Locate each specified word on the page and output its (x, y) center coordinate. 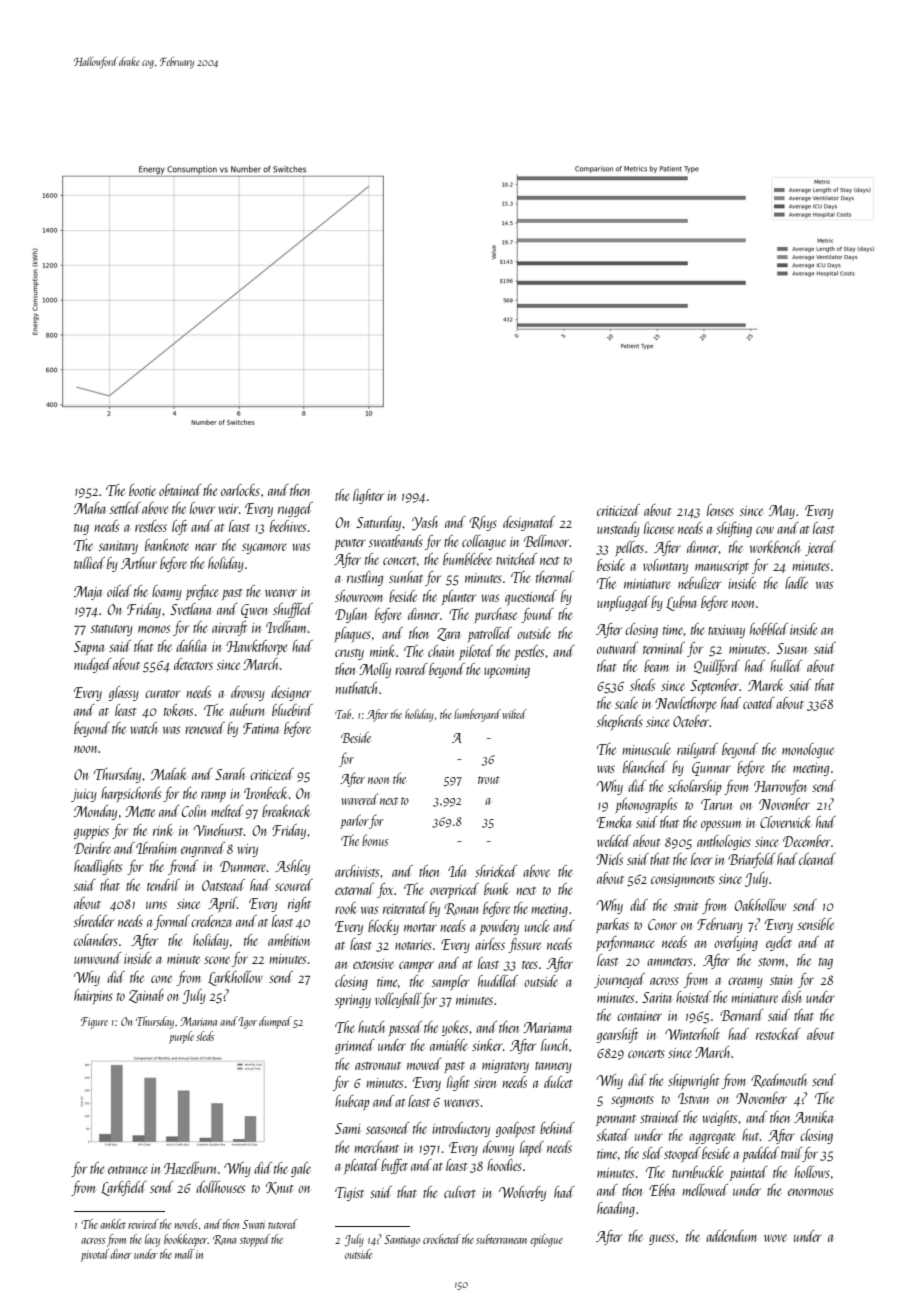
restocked (778, 1034)
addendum (731, 1236)
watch (143, 728)
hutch (371, 1027)
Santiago (402, 1241)
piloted (476, 652)
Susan (792, 648)
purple (181, 1037)
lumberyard (477, 715)
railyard (697, 750)
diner (121, 1254)
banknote (167, 545)
